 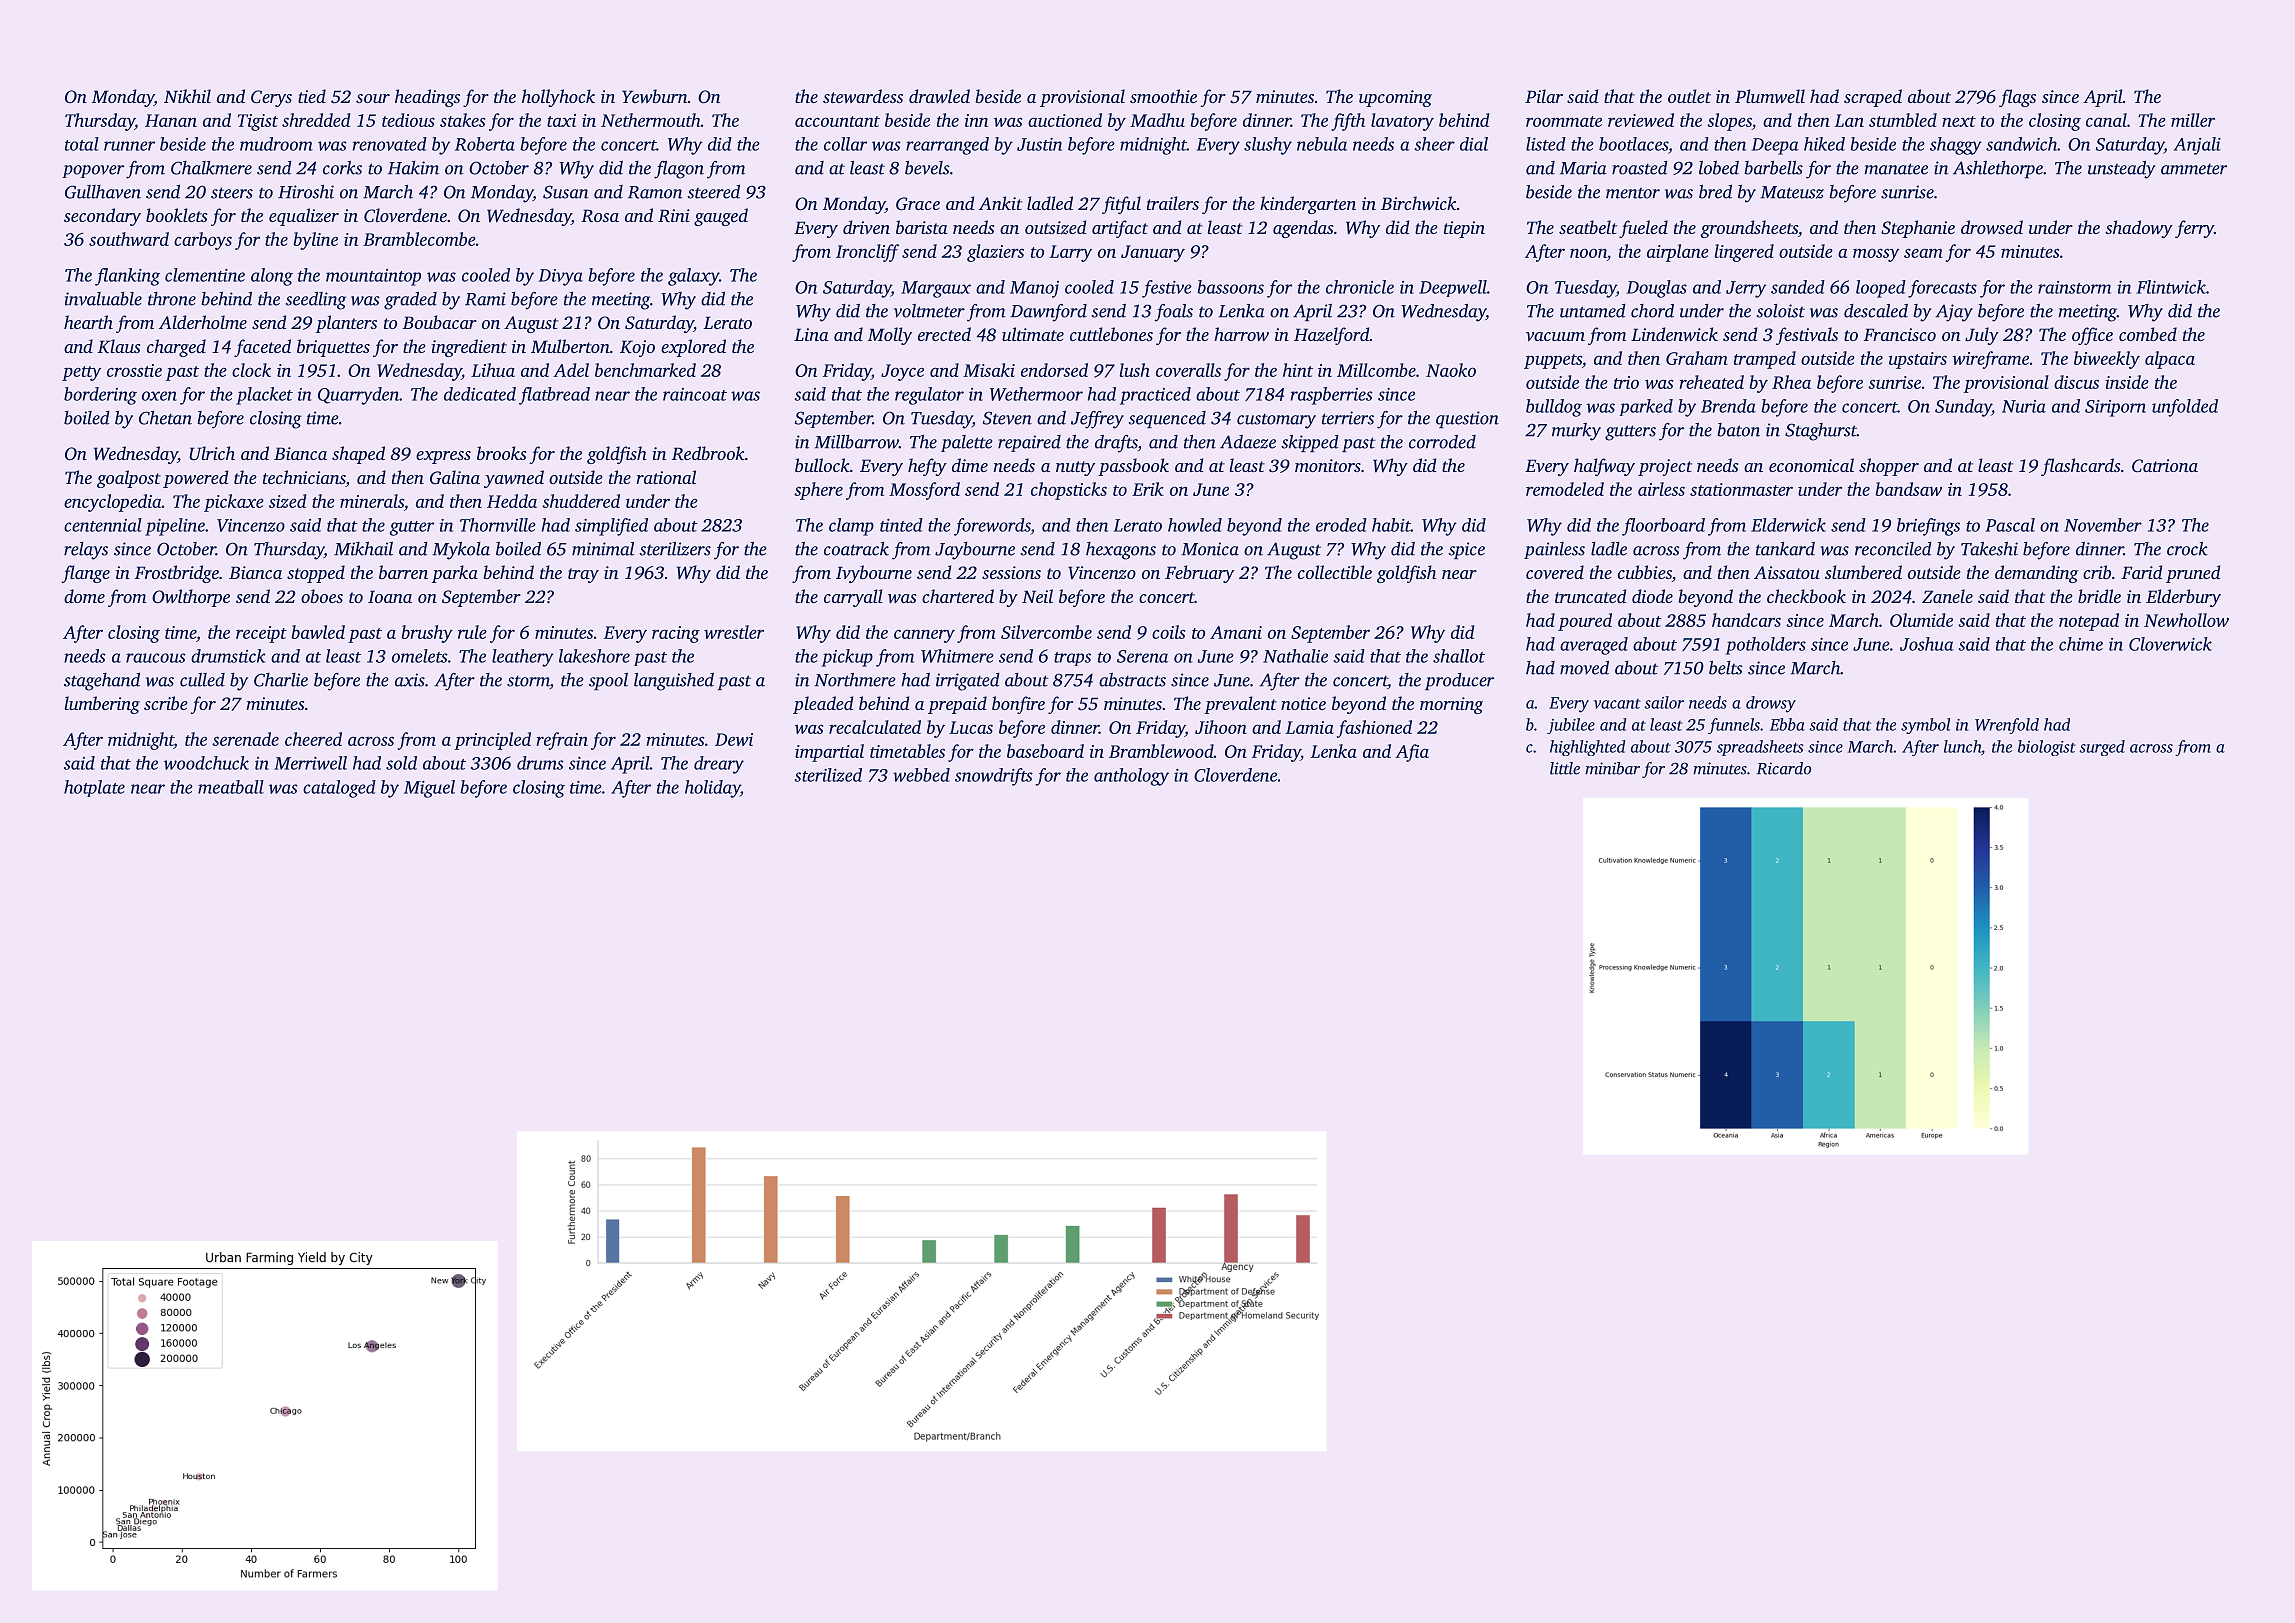 I want to click on festive, so click(x=1167, y=289).
